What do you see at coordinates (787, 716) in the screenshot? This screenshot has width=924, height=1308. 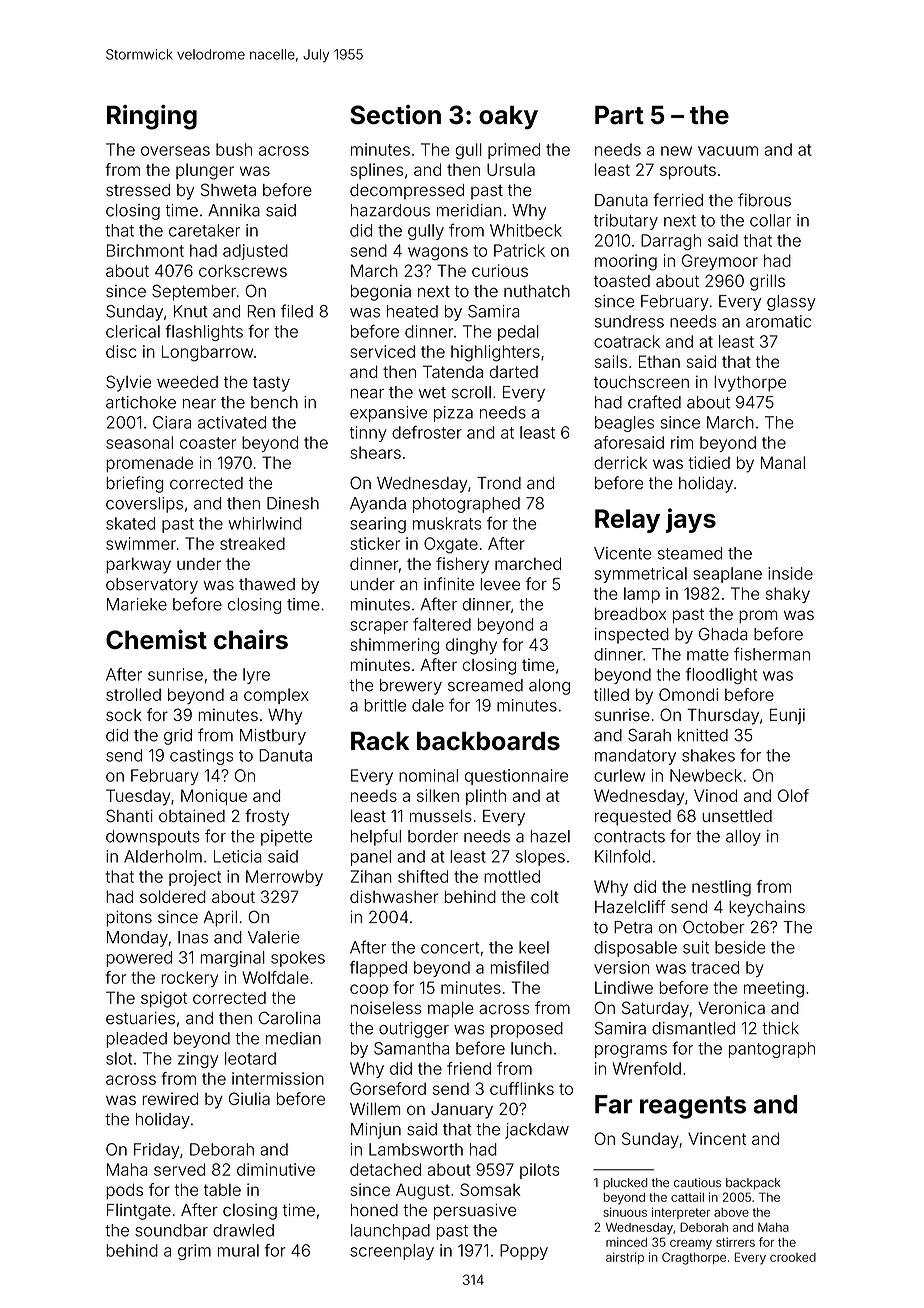 I see `Eunji` at bounding box center [787, 716].
